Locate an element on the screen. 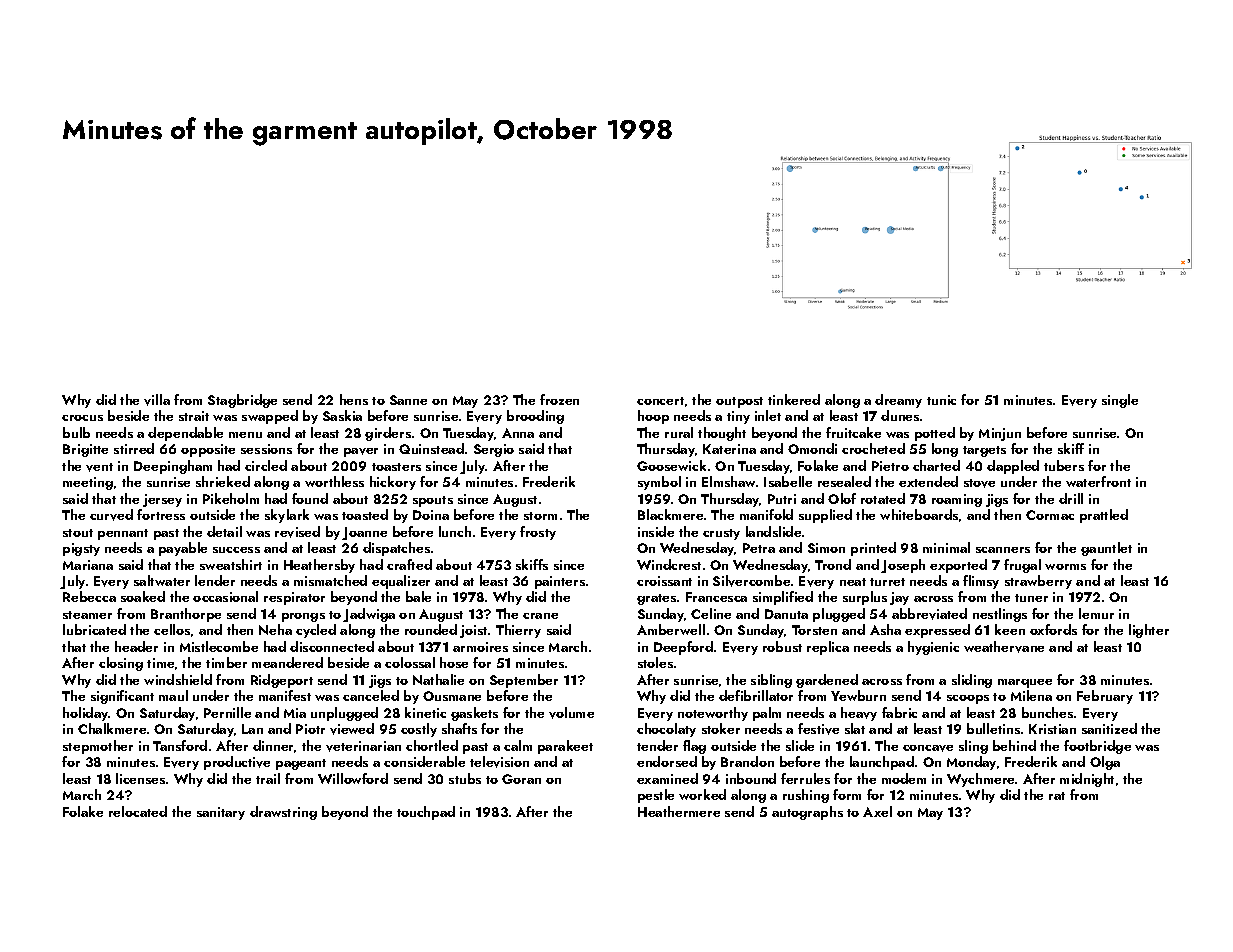 This screenshot has height=952, width=1233. single is located at coordinates (1120, 401).
